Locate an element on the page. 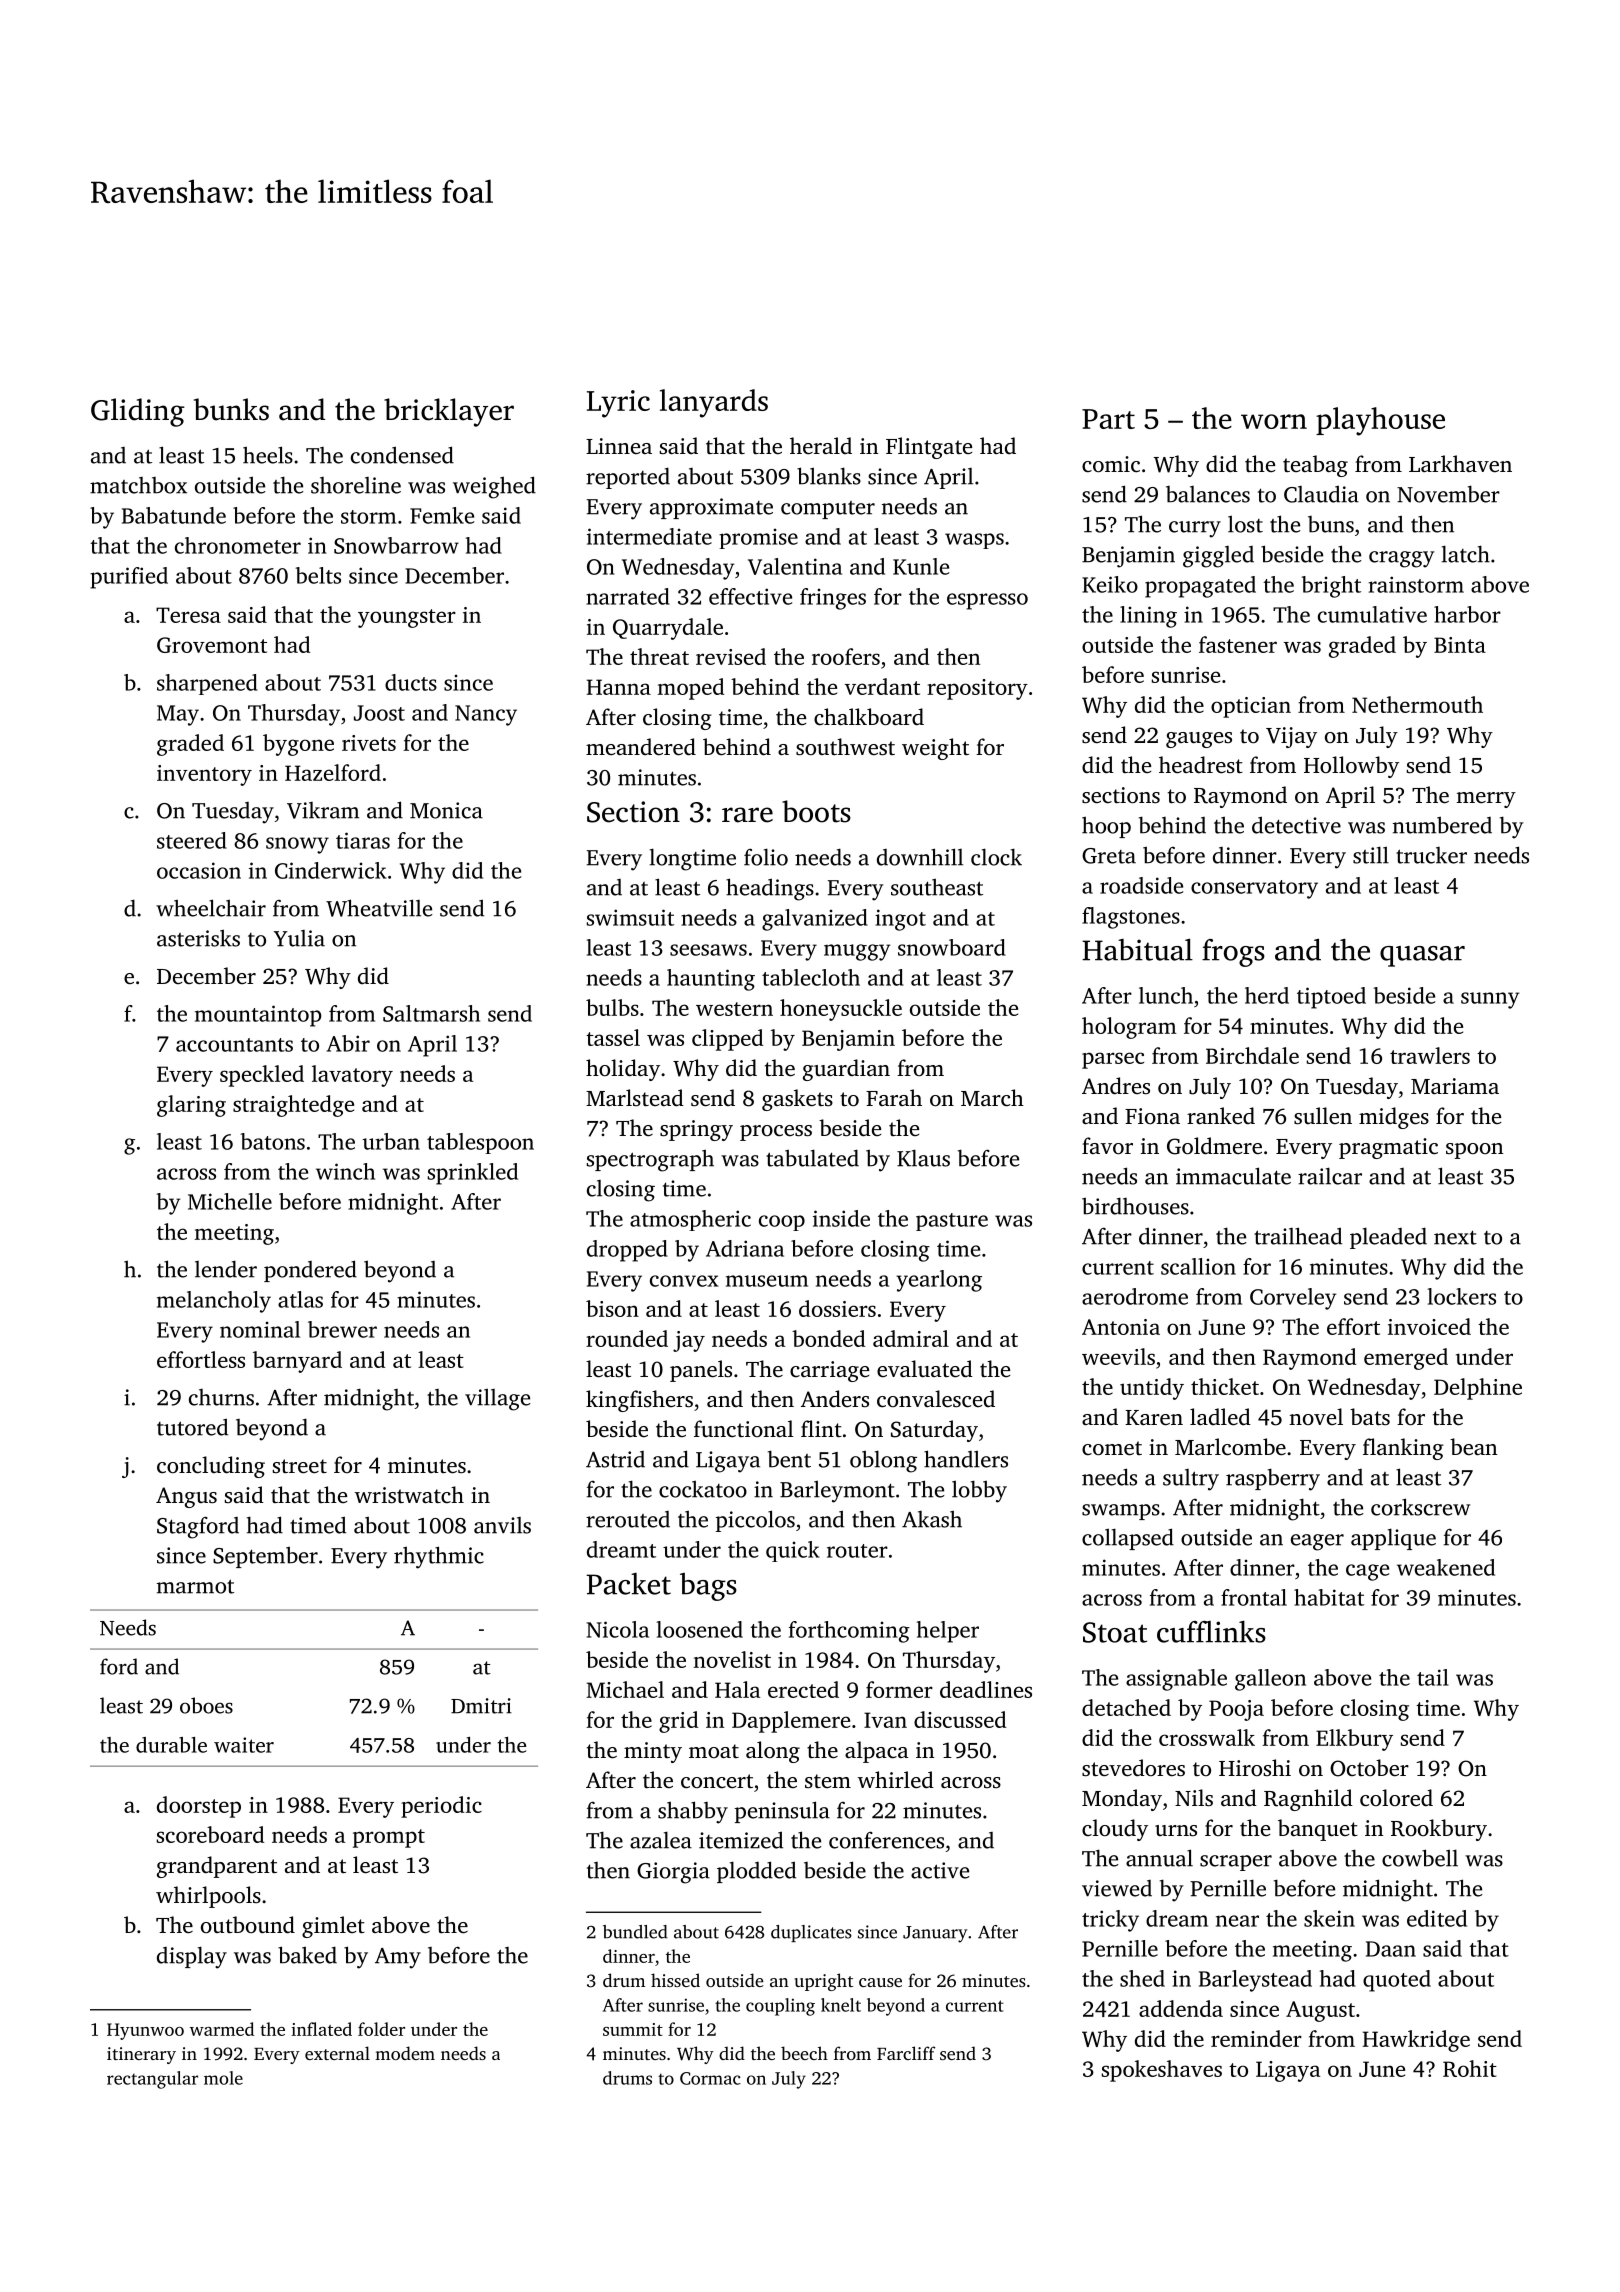 This page has width=1620, height=2292. snowboard is located at coordinates (952, 947).
